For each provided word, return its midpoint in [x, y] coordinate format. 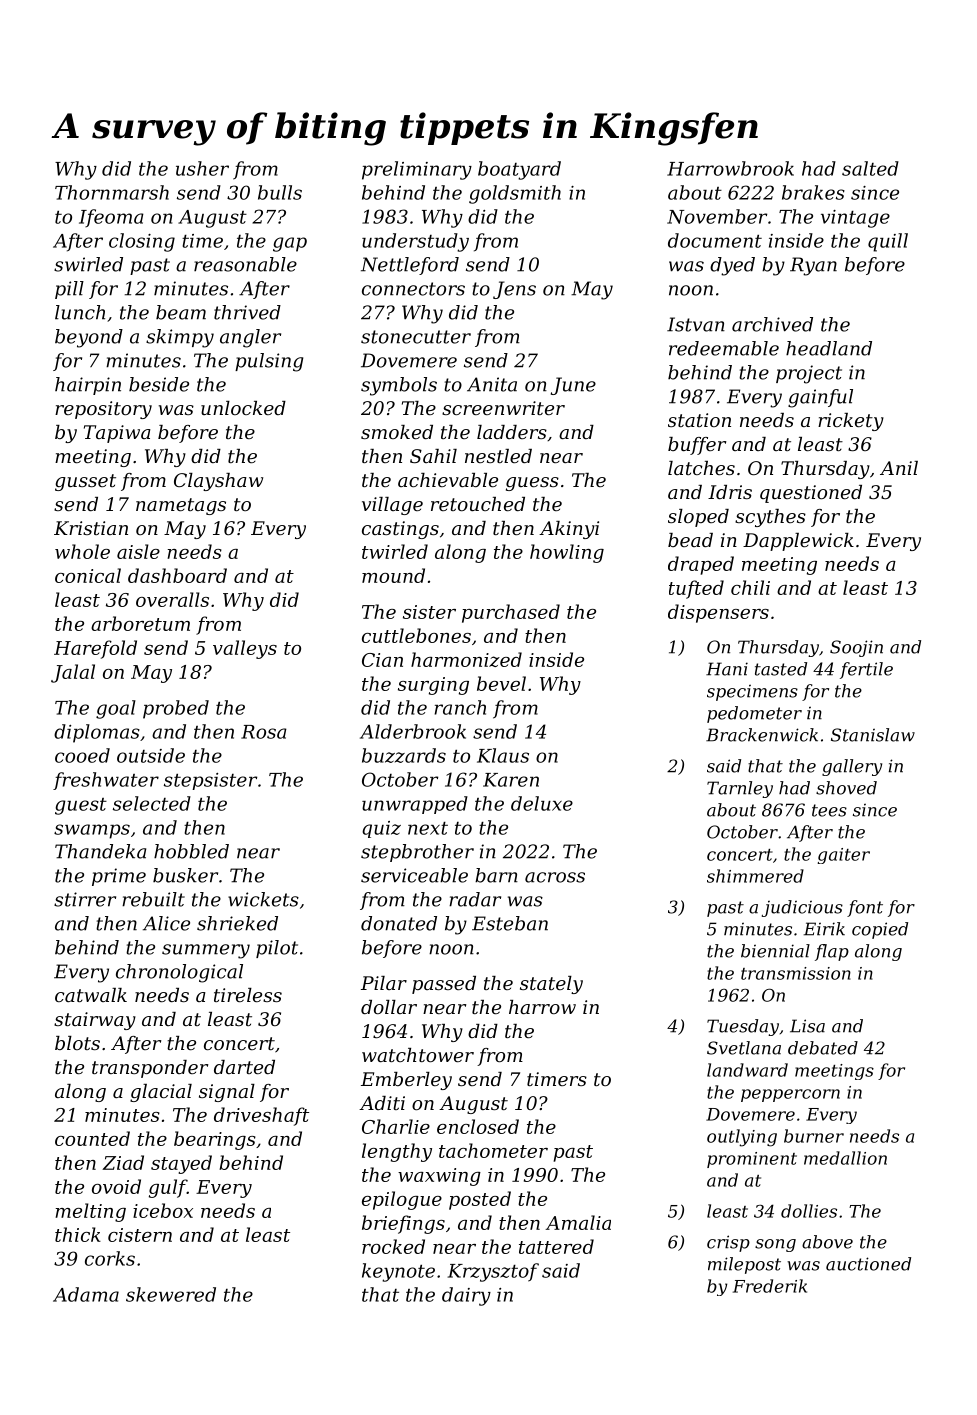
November [717, 216]
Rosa [264, 732]
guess [532, 484]
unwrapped [415, 805]
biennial [775, 951]
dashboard [177, 575]
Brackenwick [762, 735]
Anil [899, 468]
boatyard [519, 170]
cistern [140, 1235]
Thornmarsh [112, 192]
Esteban [510, 923]
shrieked [237, 923]
